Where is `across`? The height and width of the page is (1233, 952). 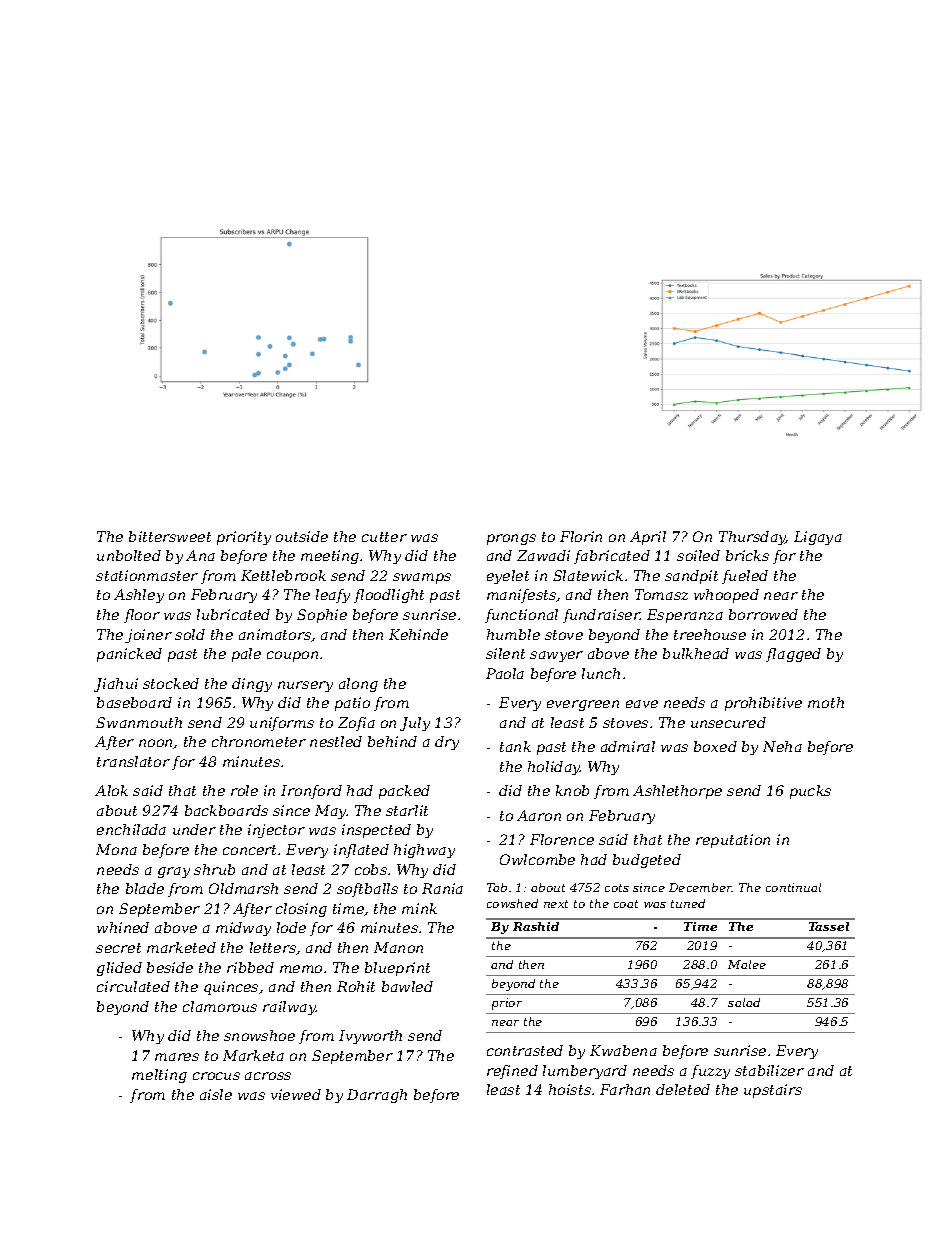
across is located at coordinates (268, 1076).
